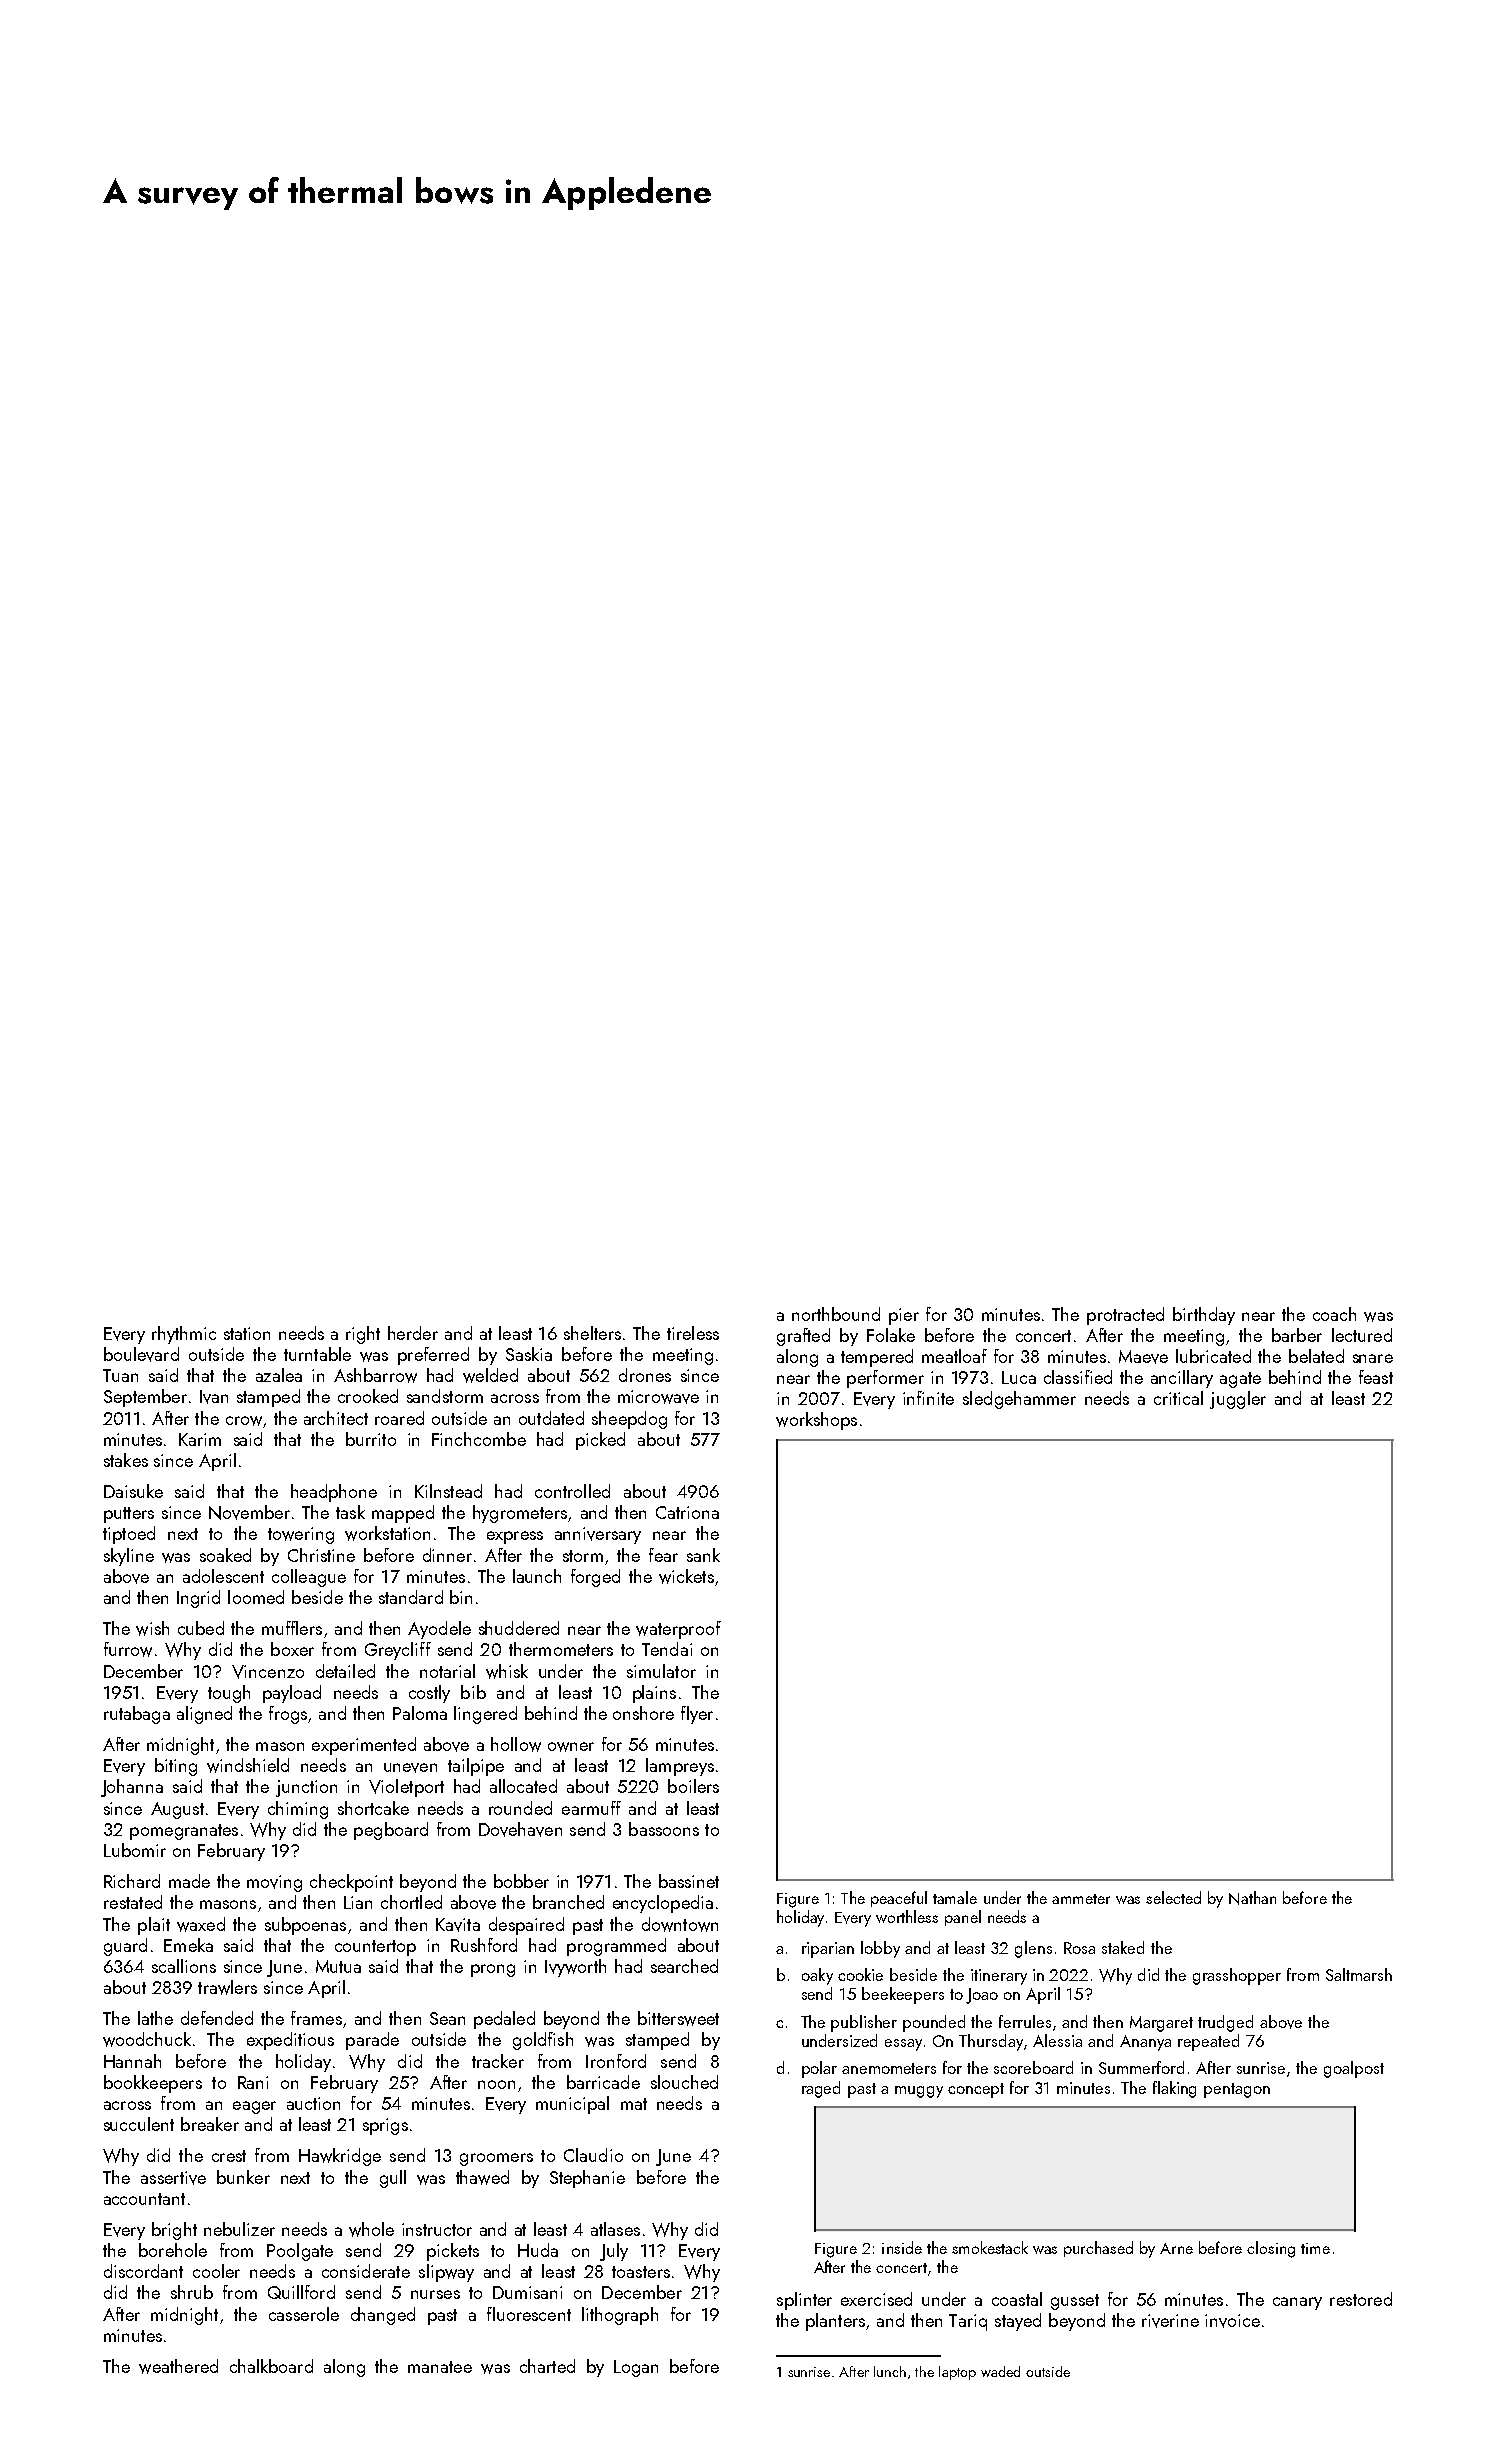 This screenshot has width=1496, height=2464. What do you see at coordinates (1176, 2248) in the screenshot?
I see `Arne` at bounding box center [1176, 2248].
